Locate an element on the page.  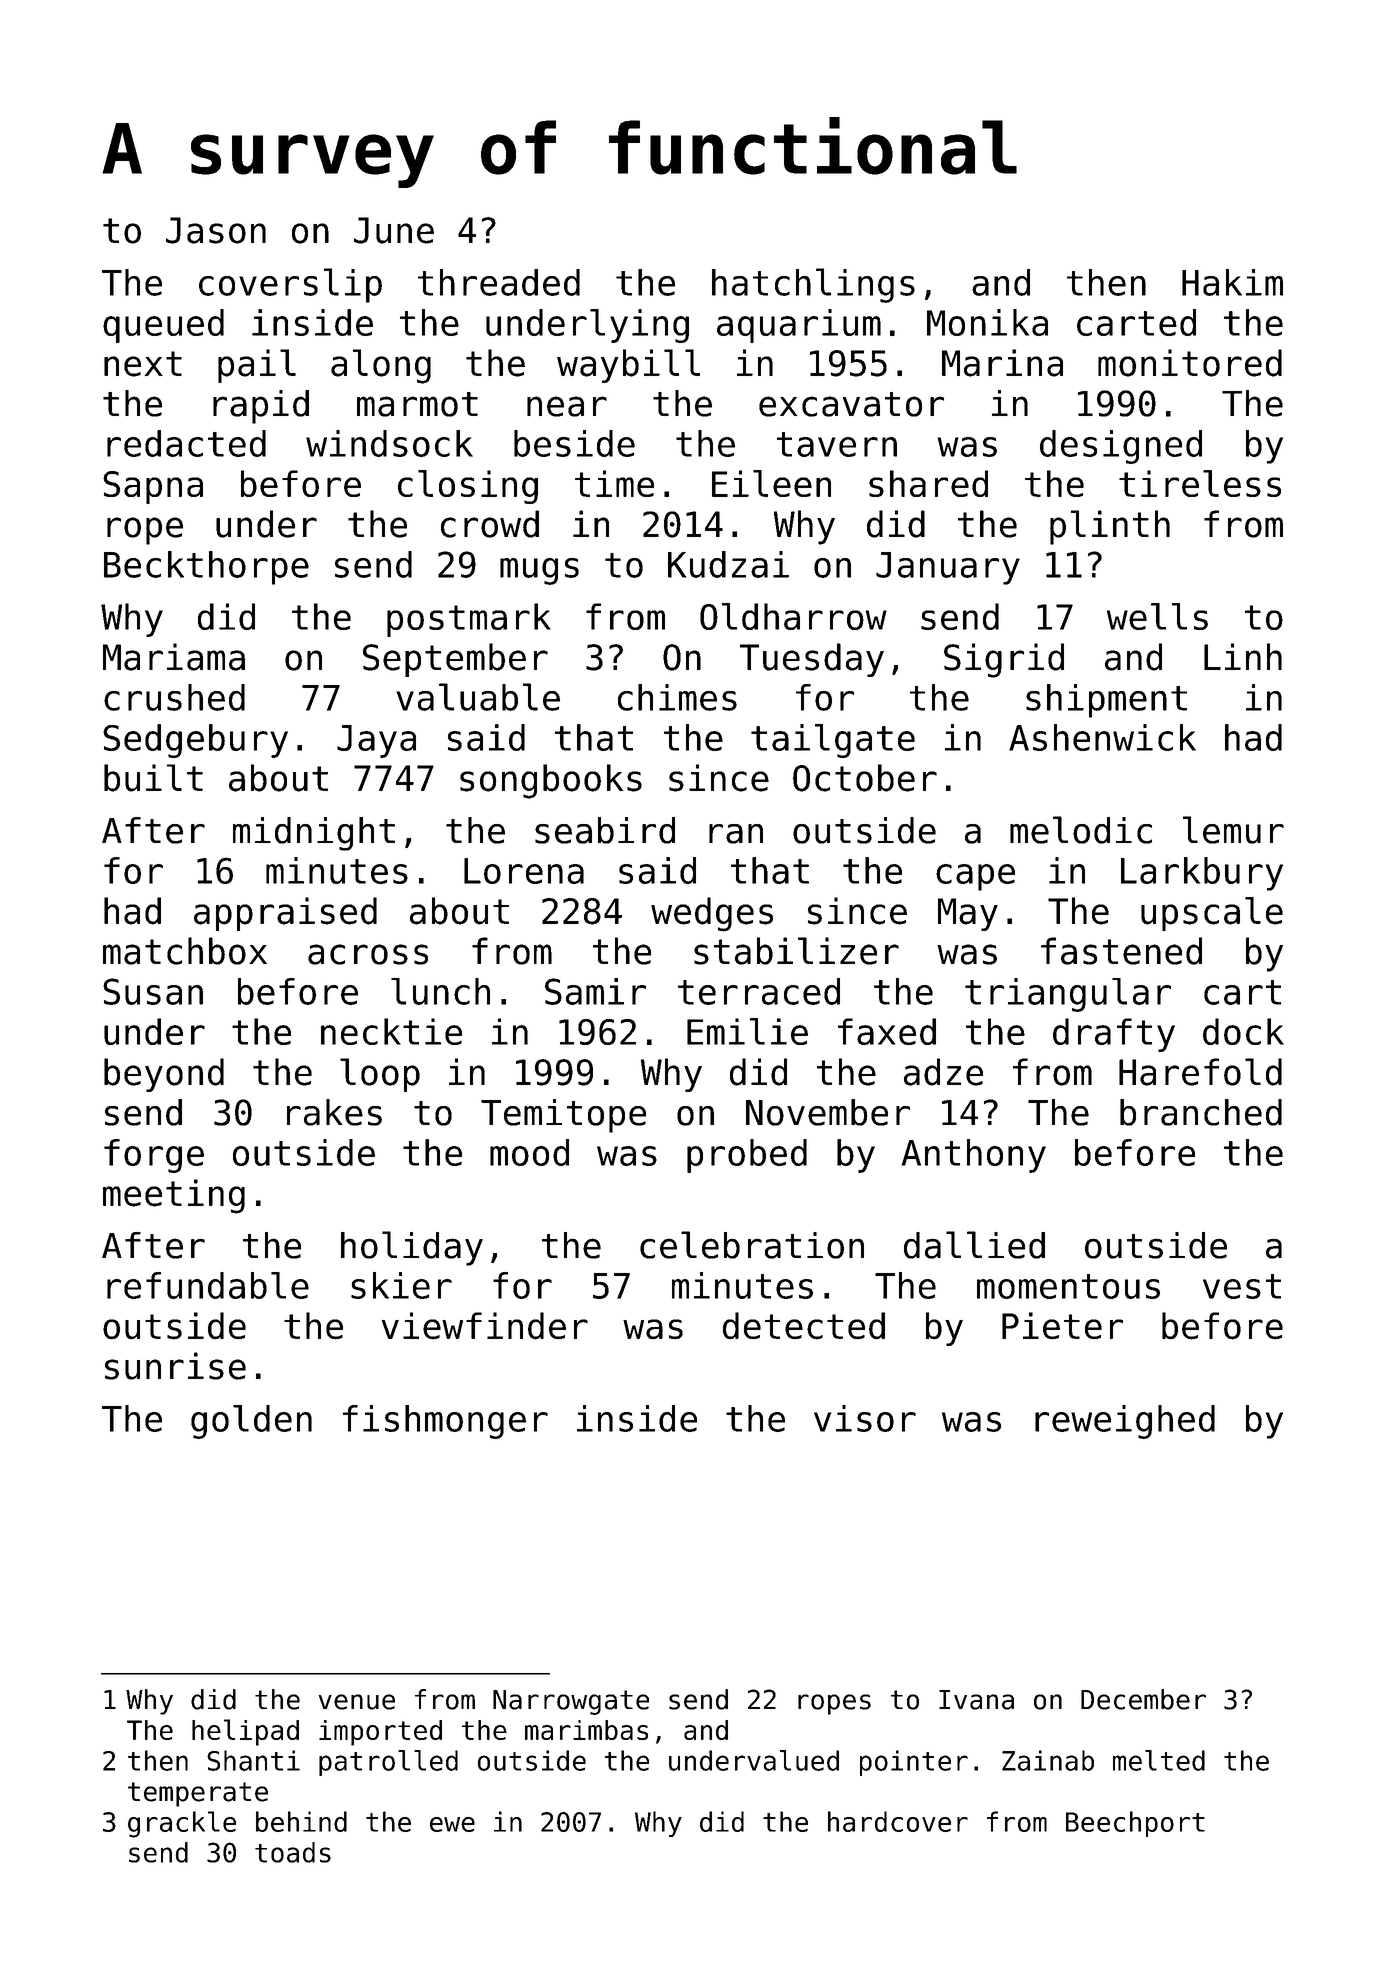
crushed is located at coordinates (174, 697).
